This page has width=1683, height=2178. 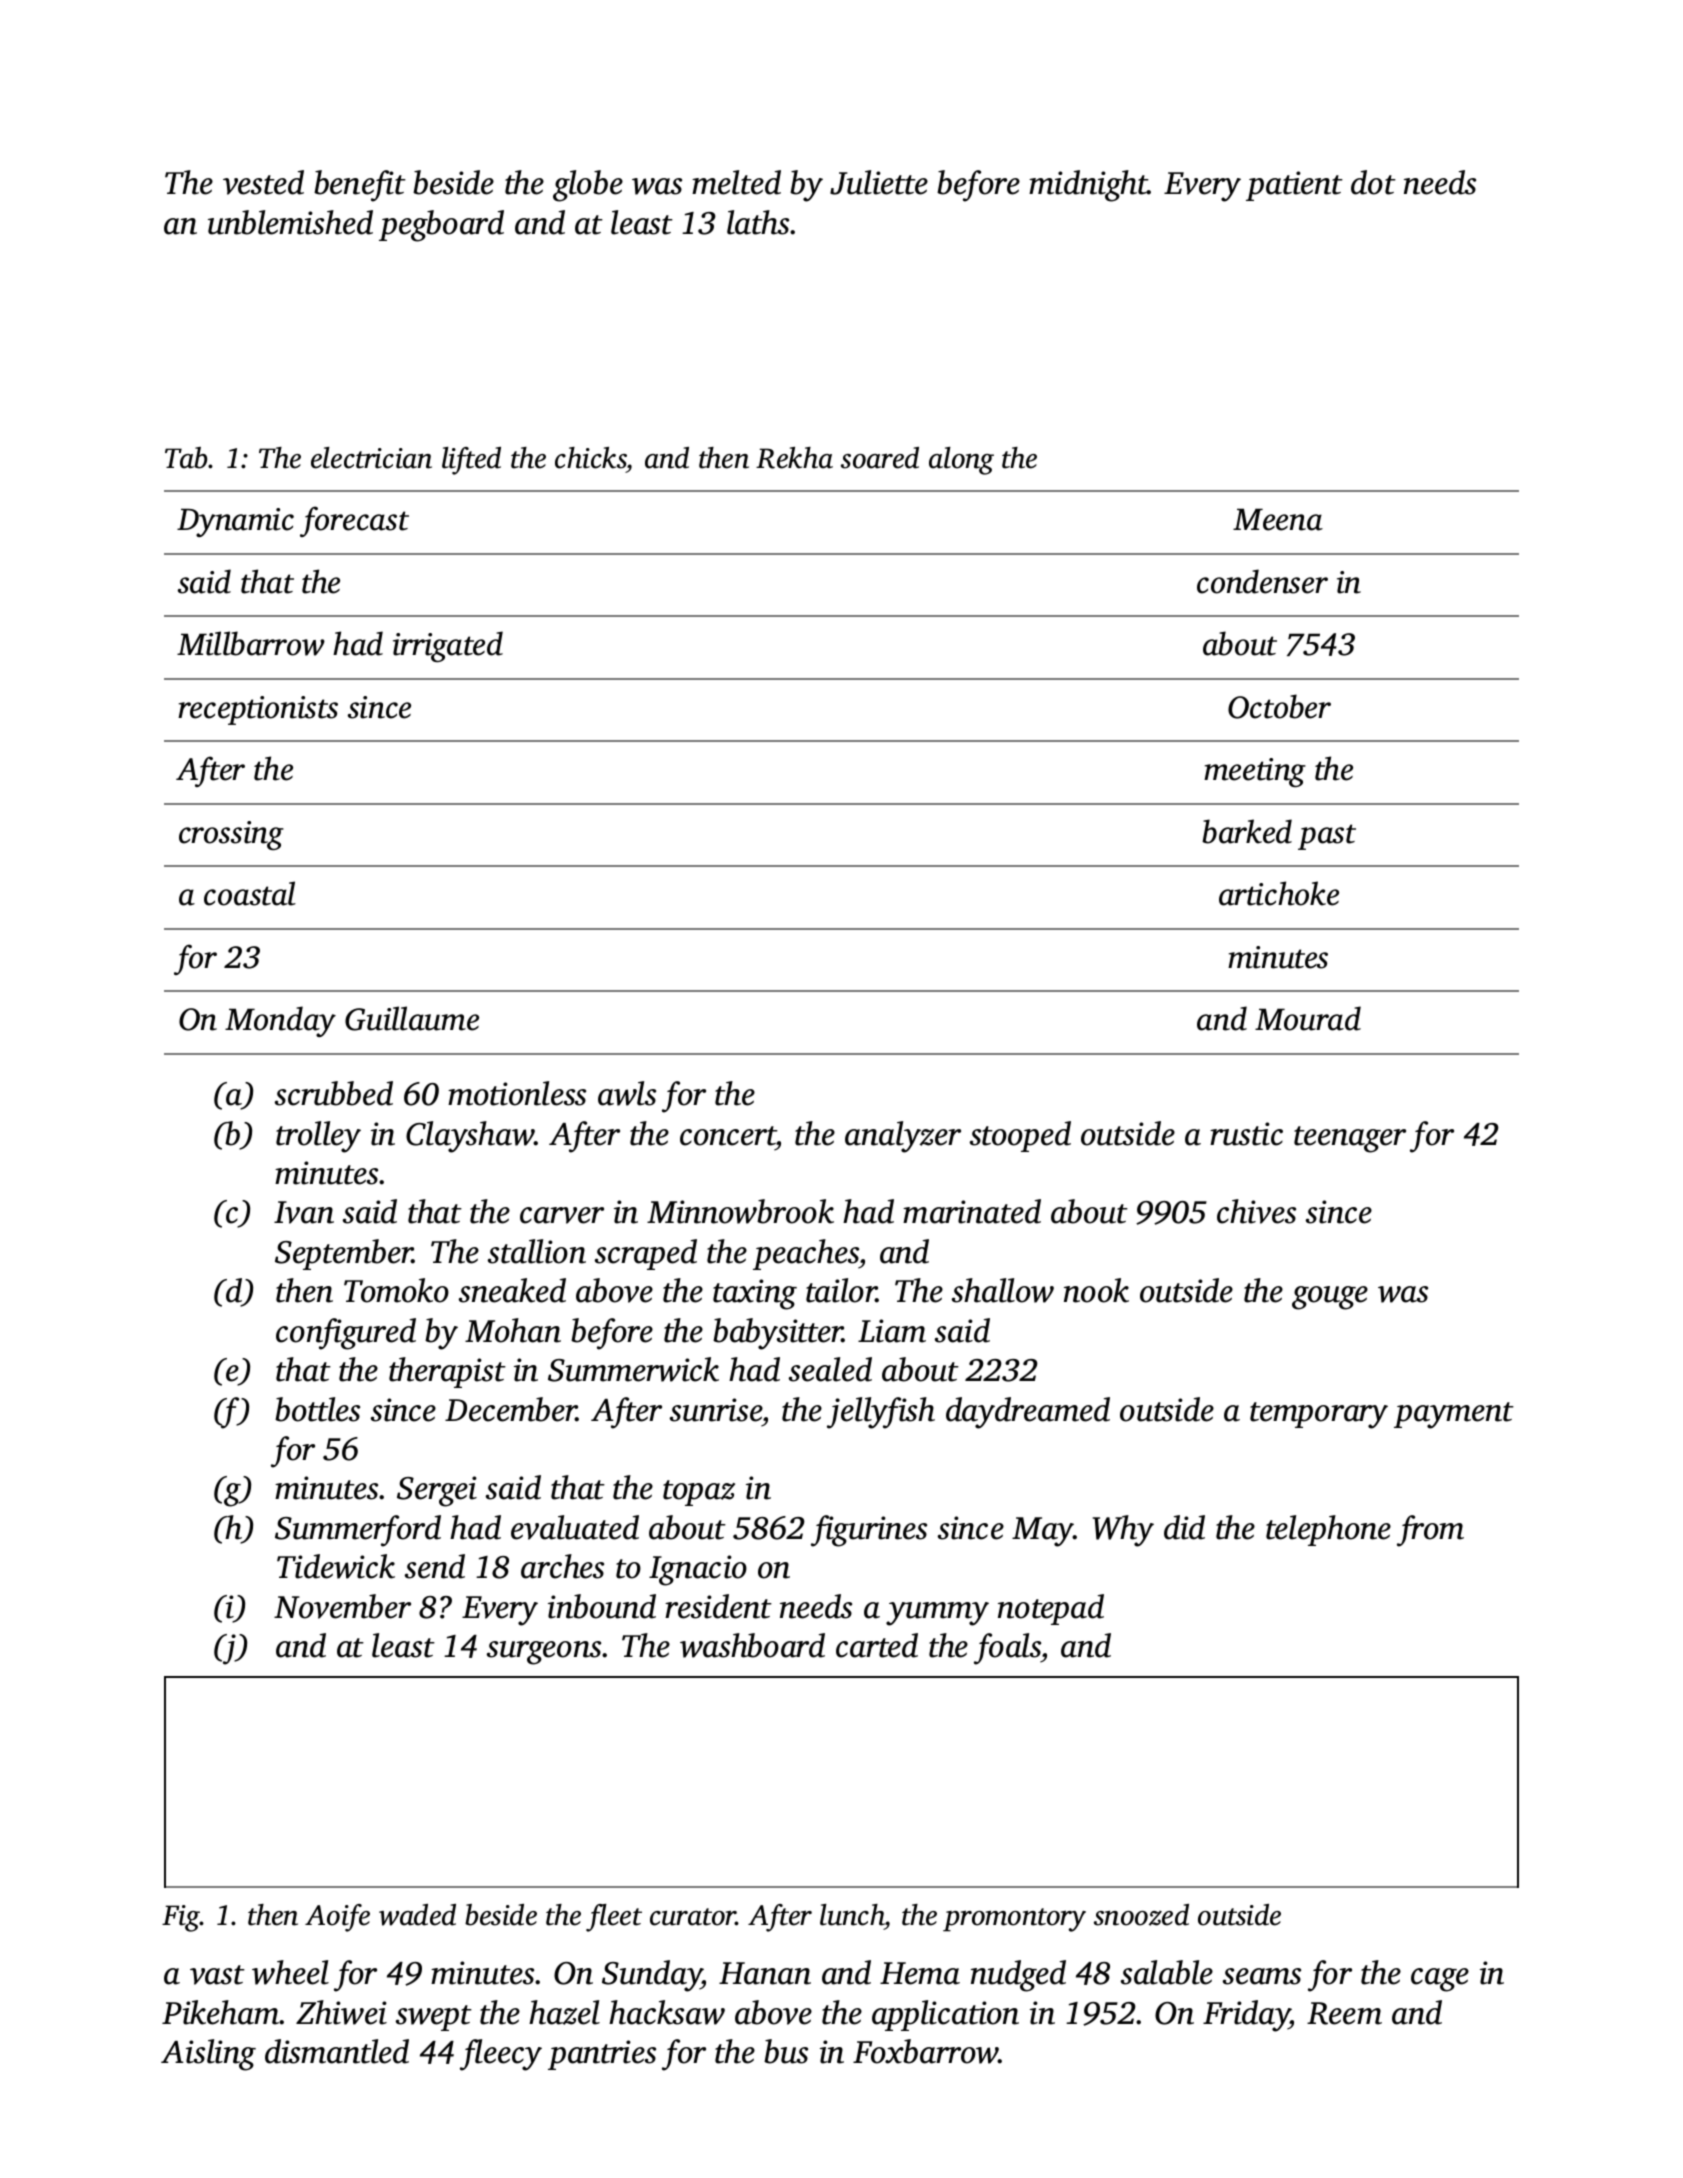 What do you see at coordinates (591, 459) in the page?
I see `chicks` at bounding box center [591, 459].
